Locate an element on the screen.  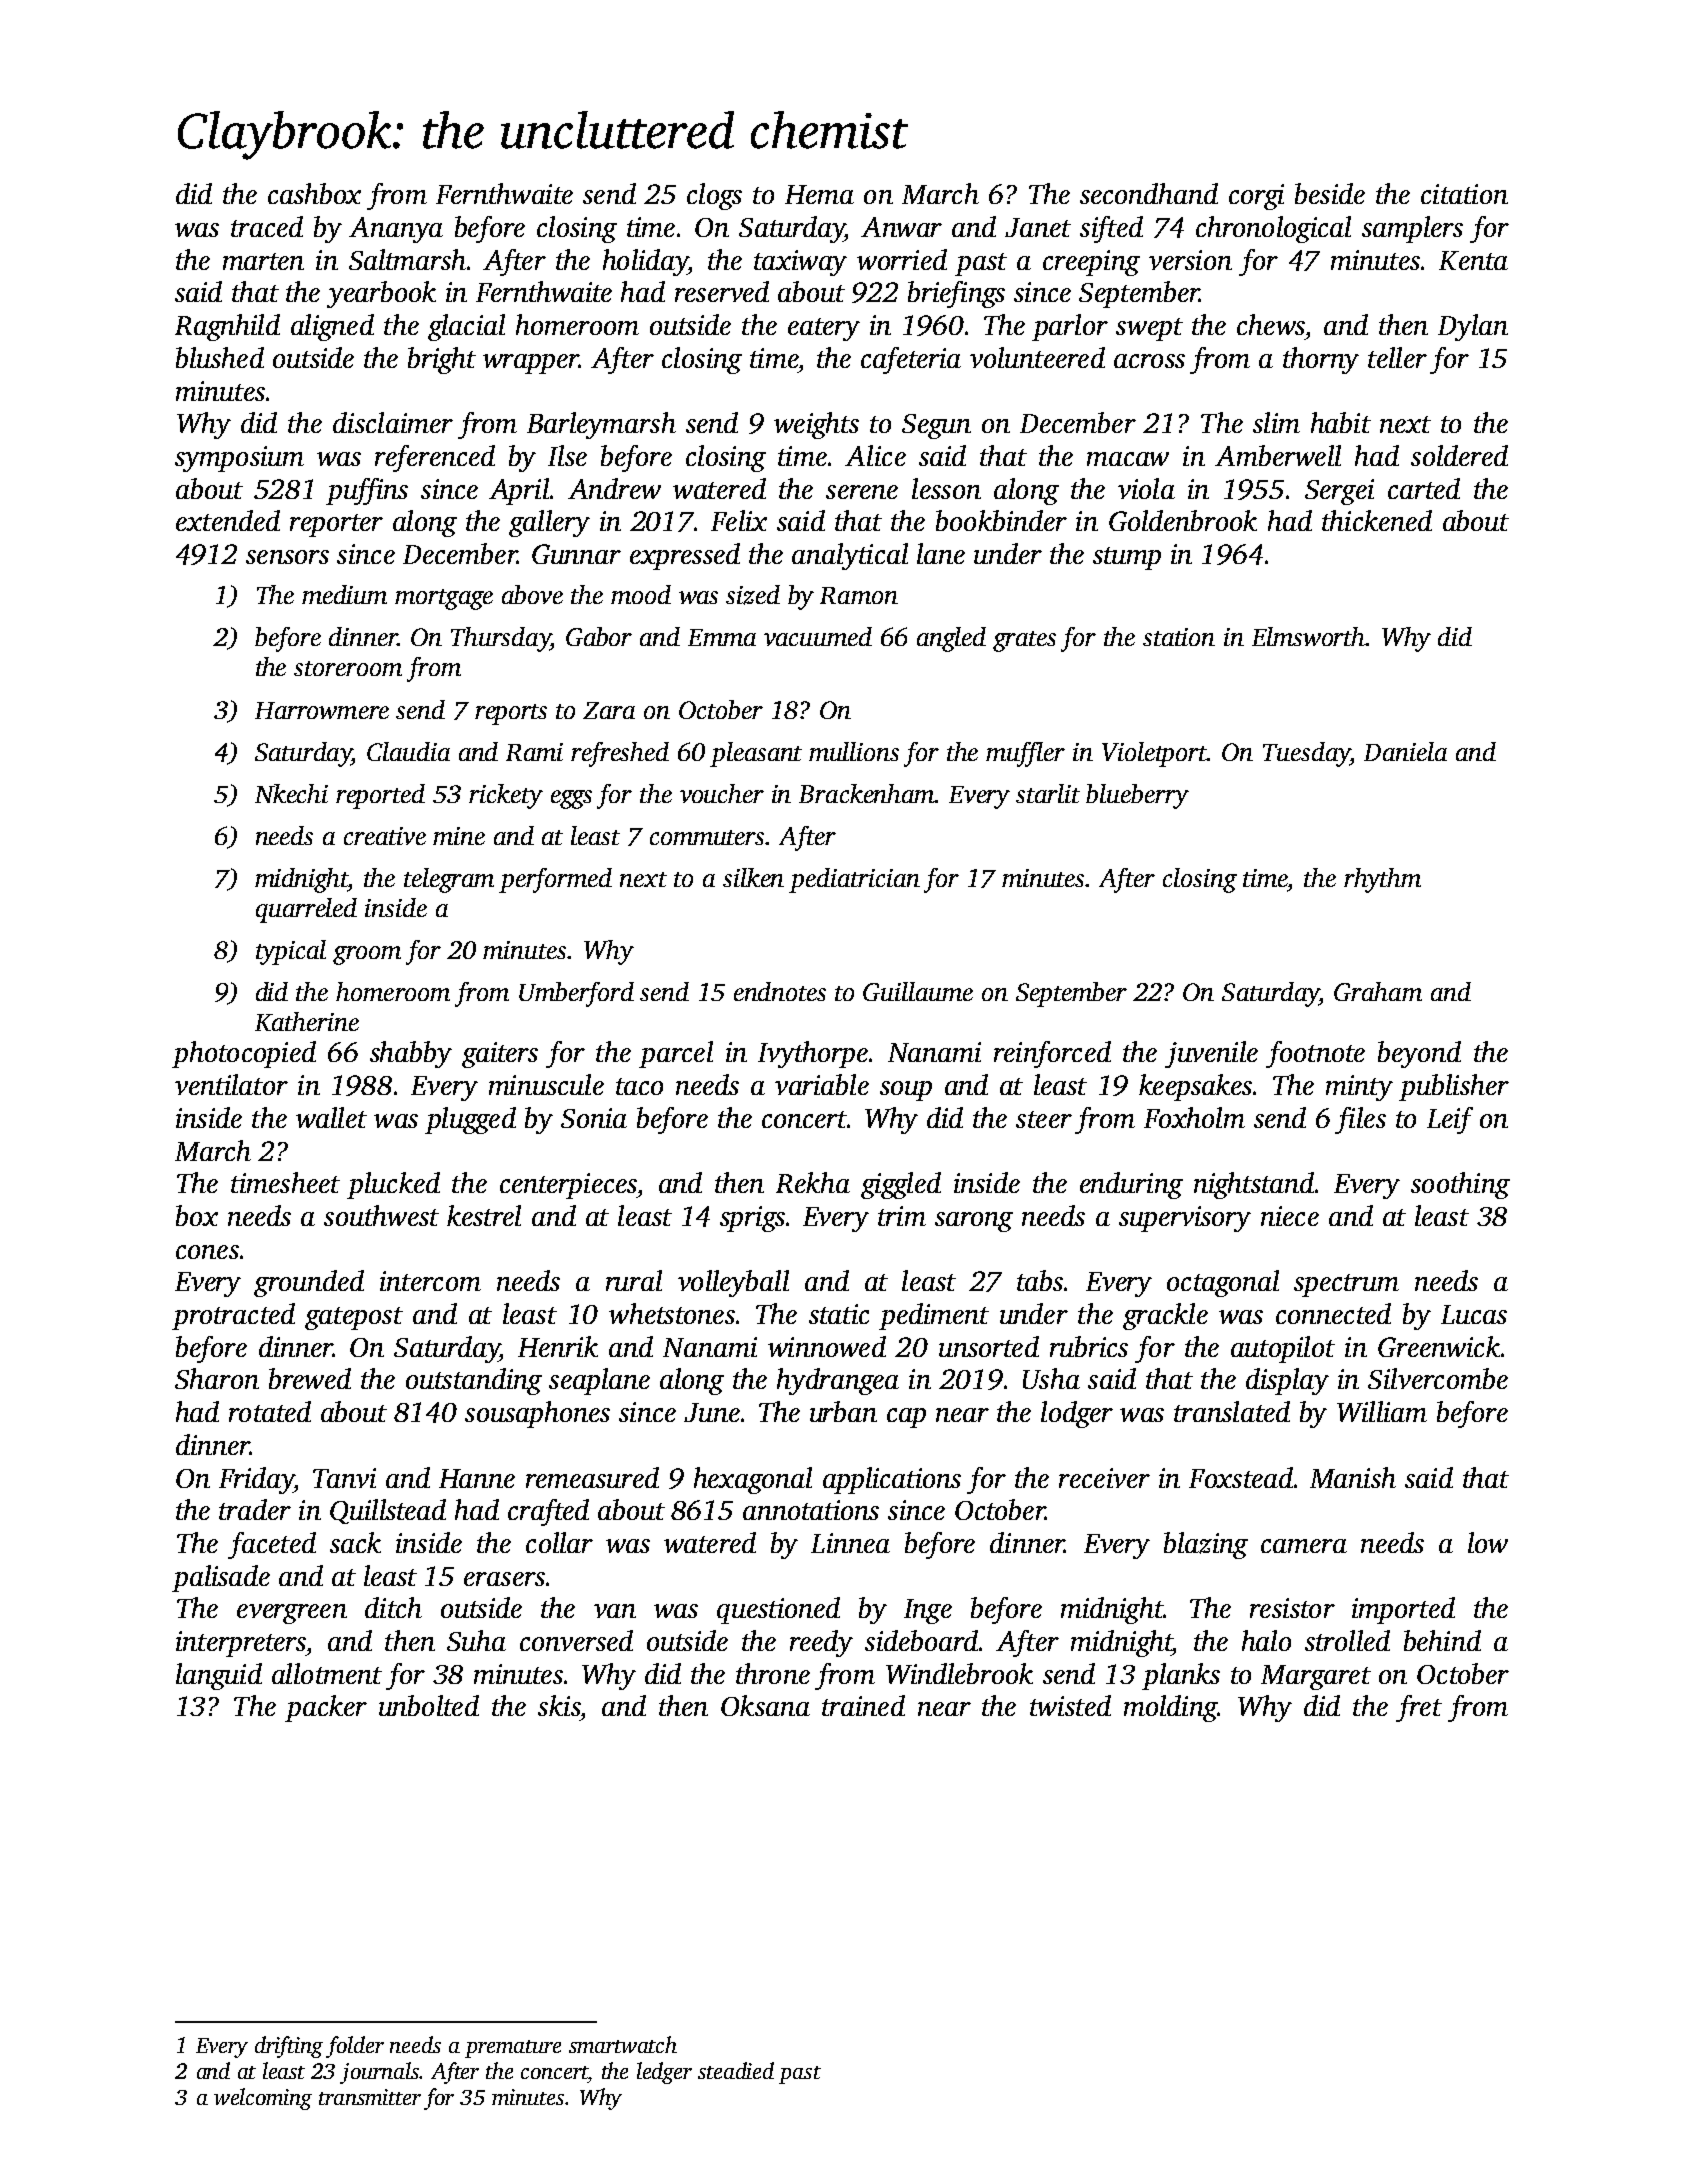
ditch is located at coordinates (393, 1607).
